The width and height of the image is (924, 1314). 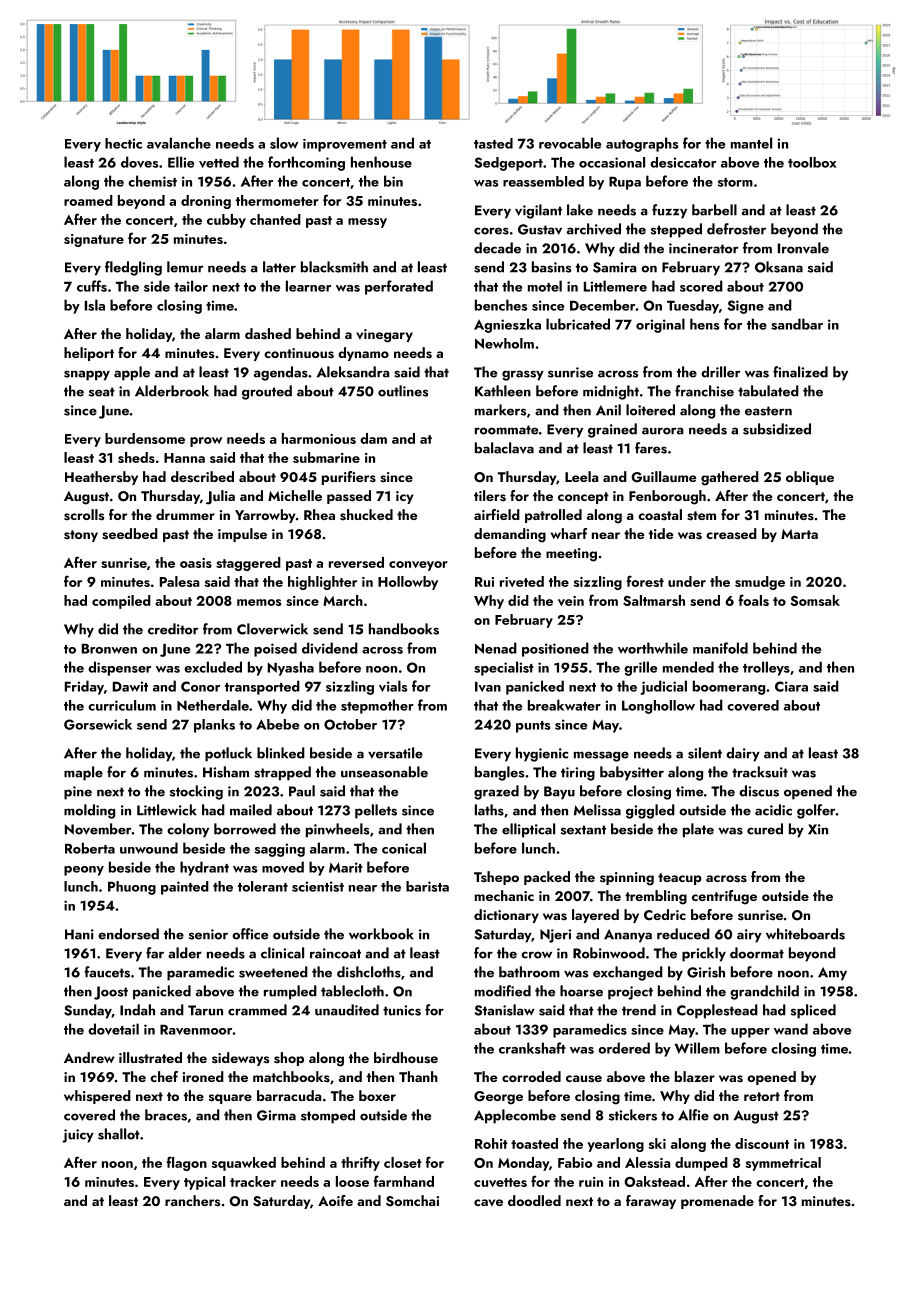 What do you see at coordinates (660, 325) in the image?
I see `original` at bounding box center [660, 325].
